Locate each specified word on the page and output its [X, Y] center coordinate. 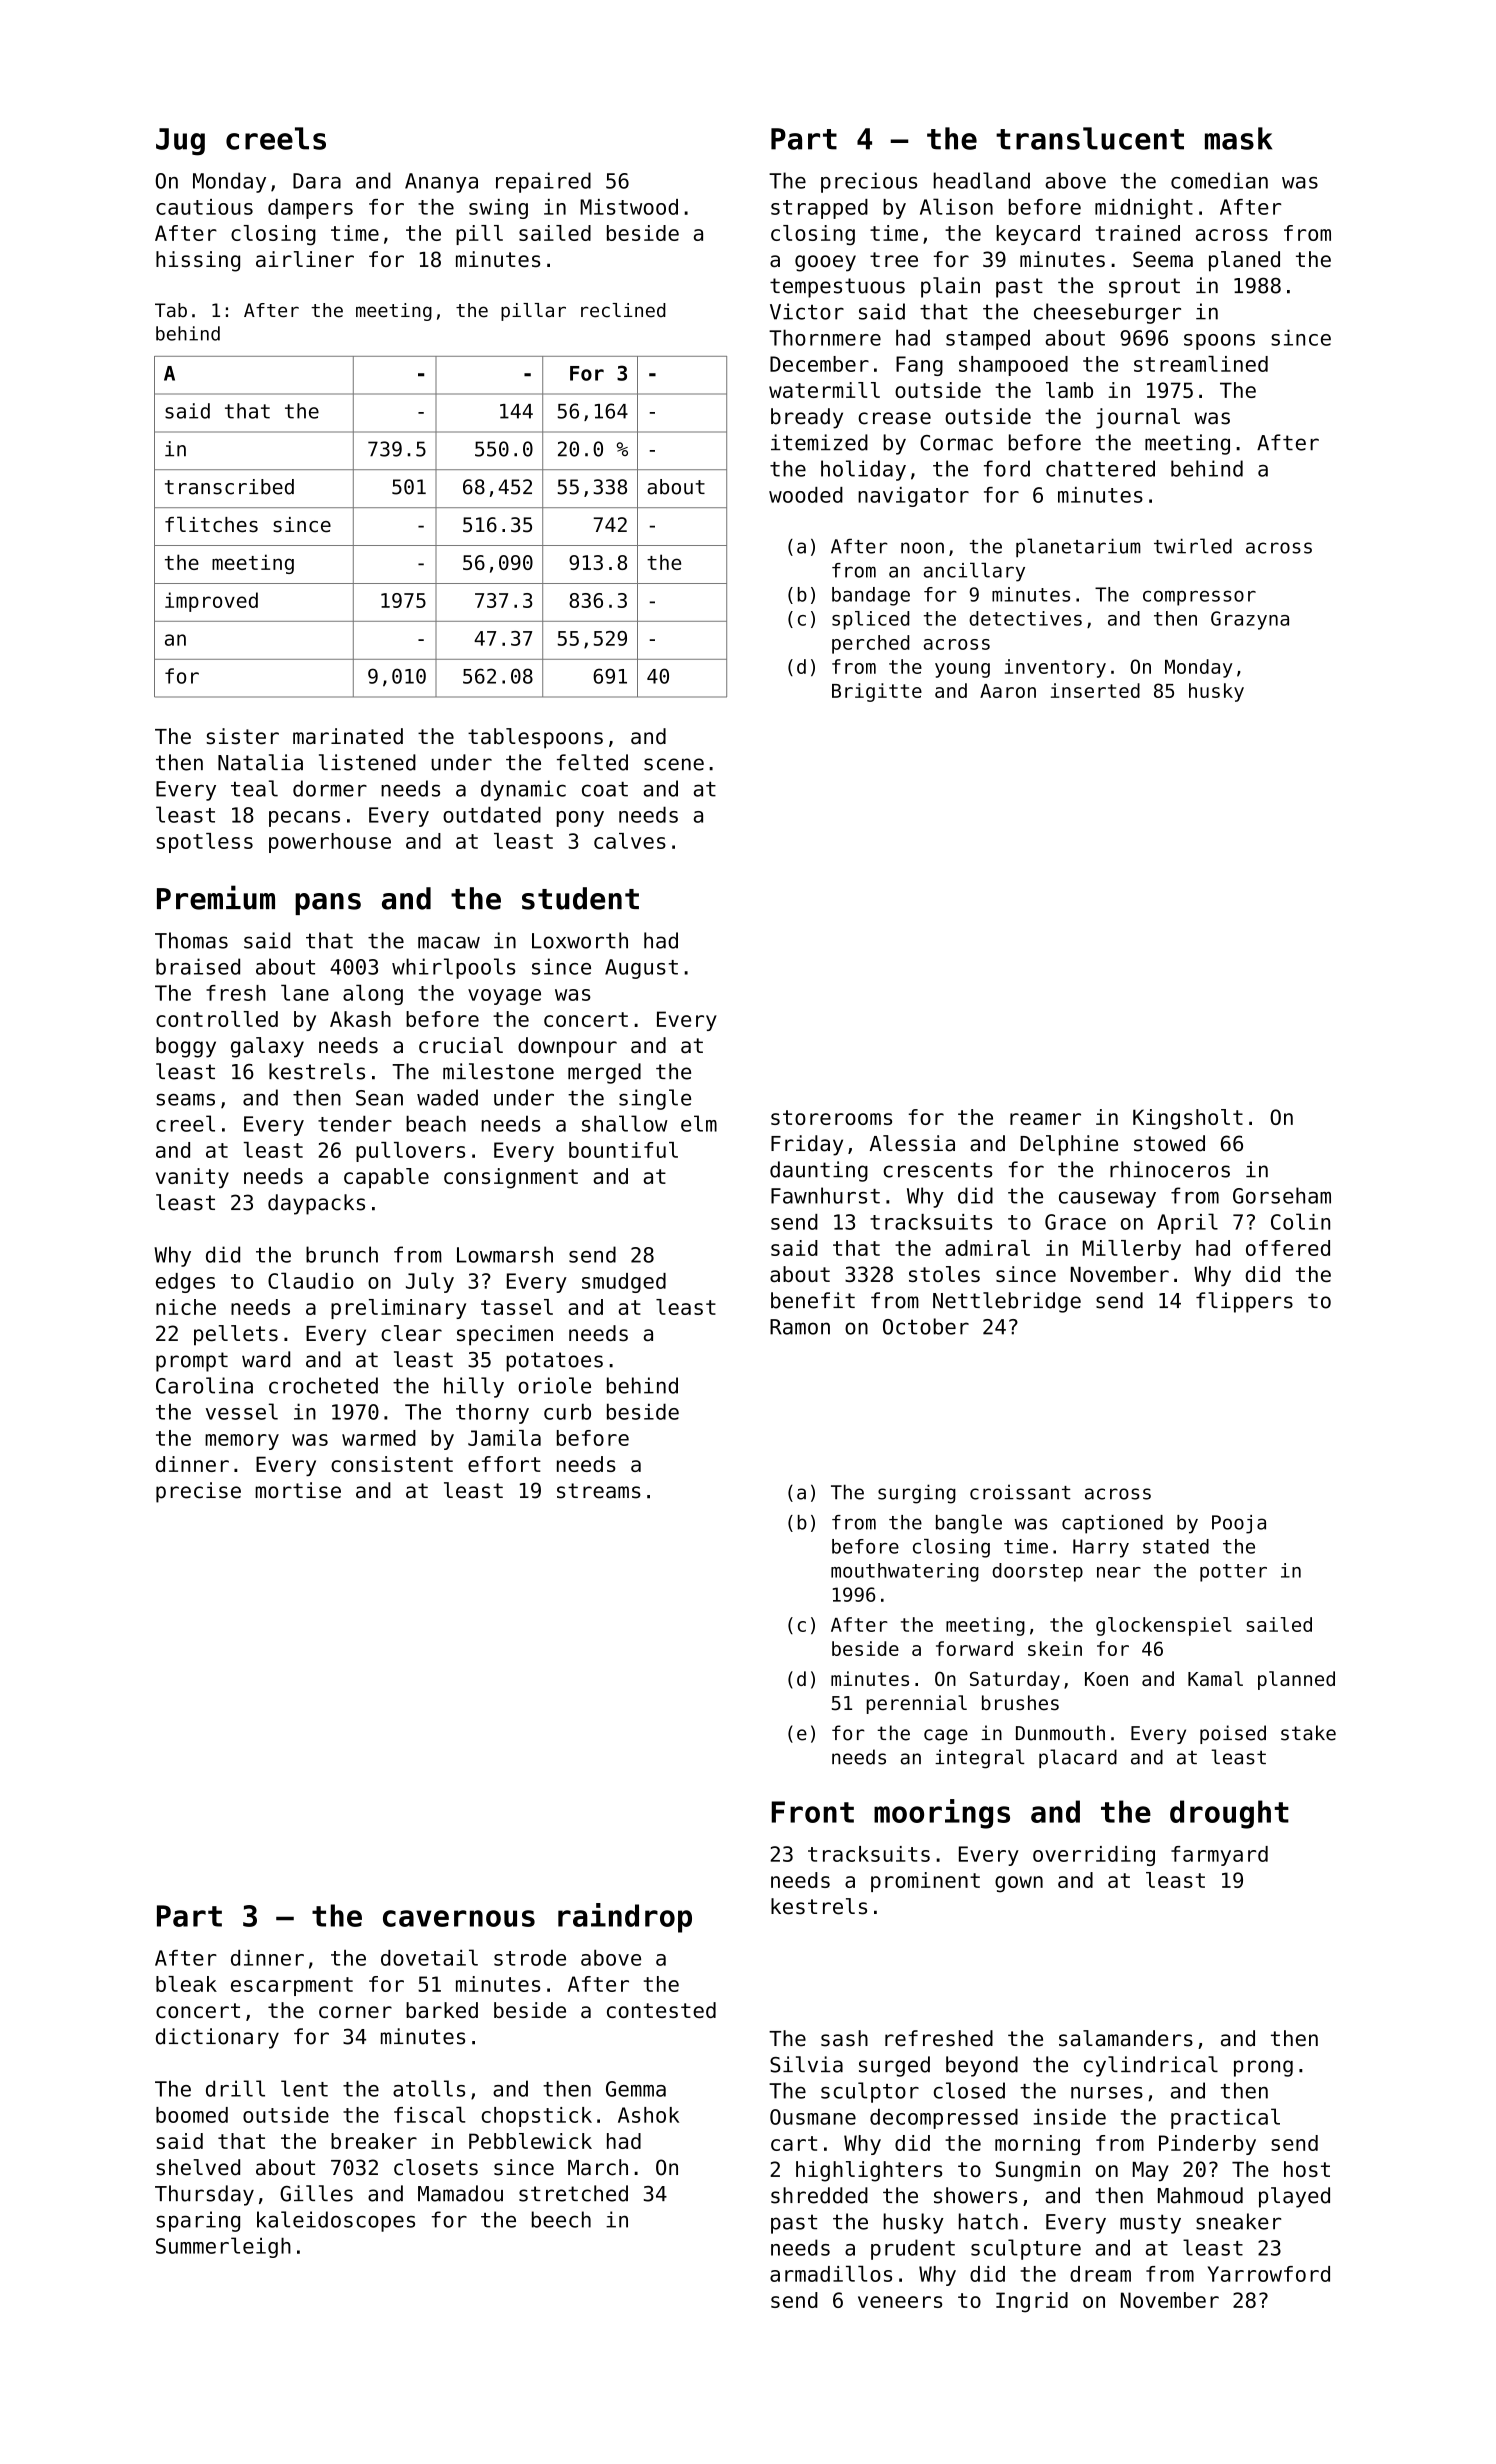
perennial [917, 1704]
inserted [1095, 690]
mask [1238, 138]
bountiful [623, 1150]
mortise [298, 1490]
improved [211, 602]
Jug [180, 142]
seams [185, 1099]
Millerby [1132, 1250]
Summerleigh [223, 2247]
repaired [543, 182]
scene [674, 764]
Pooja [1239, 1524]
